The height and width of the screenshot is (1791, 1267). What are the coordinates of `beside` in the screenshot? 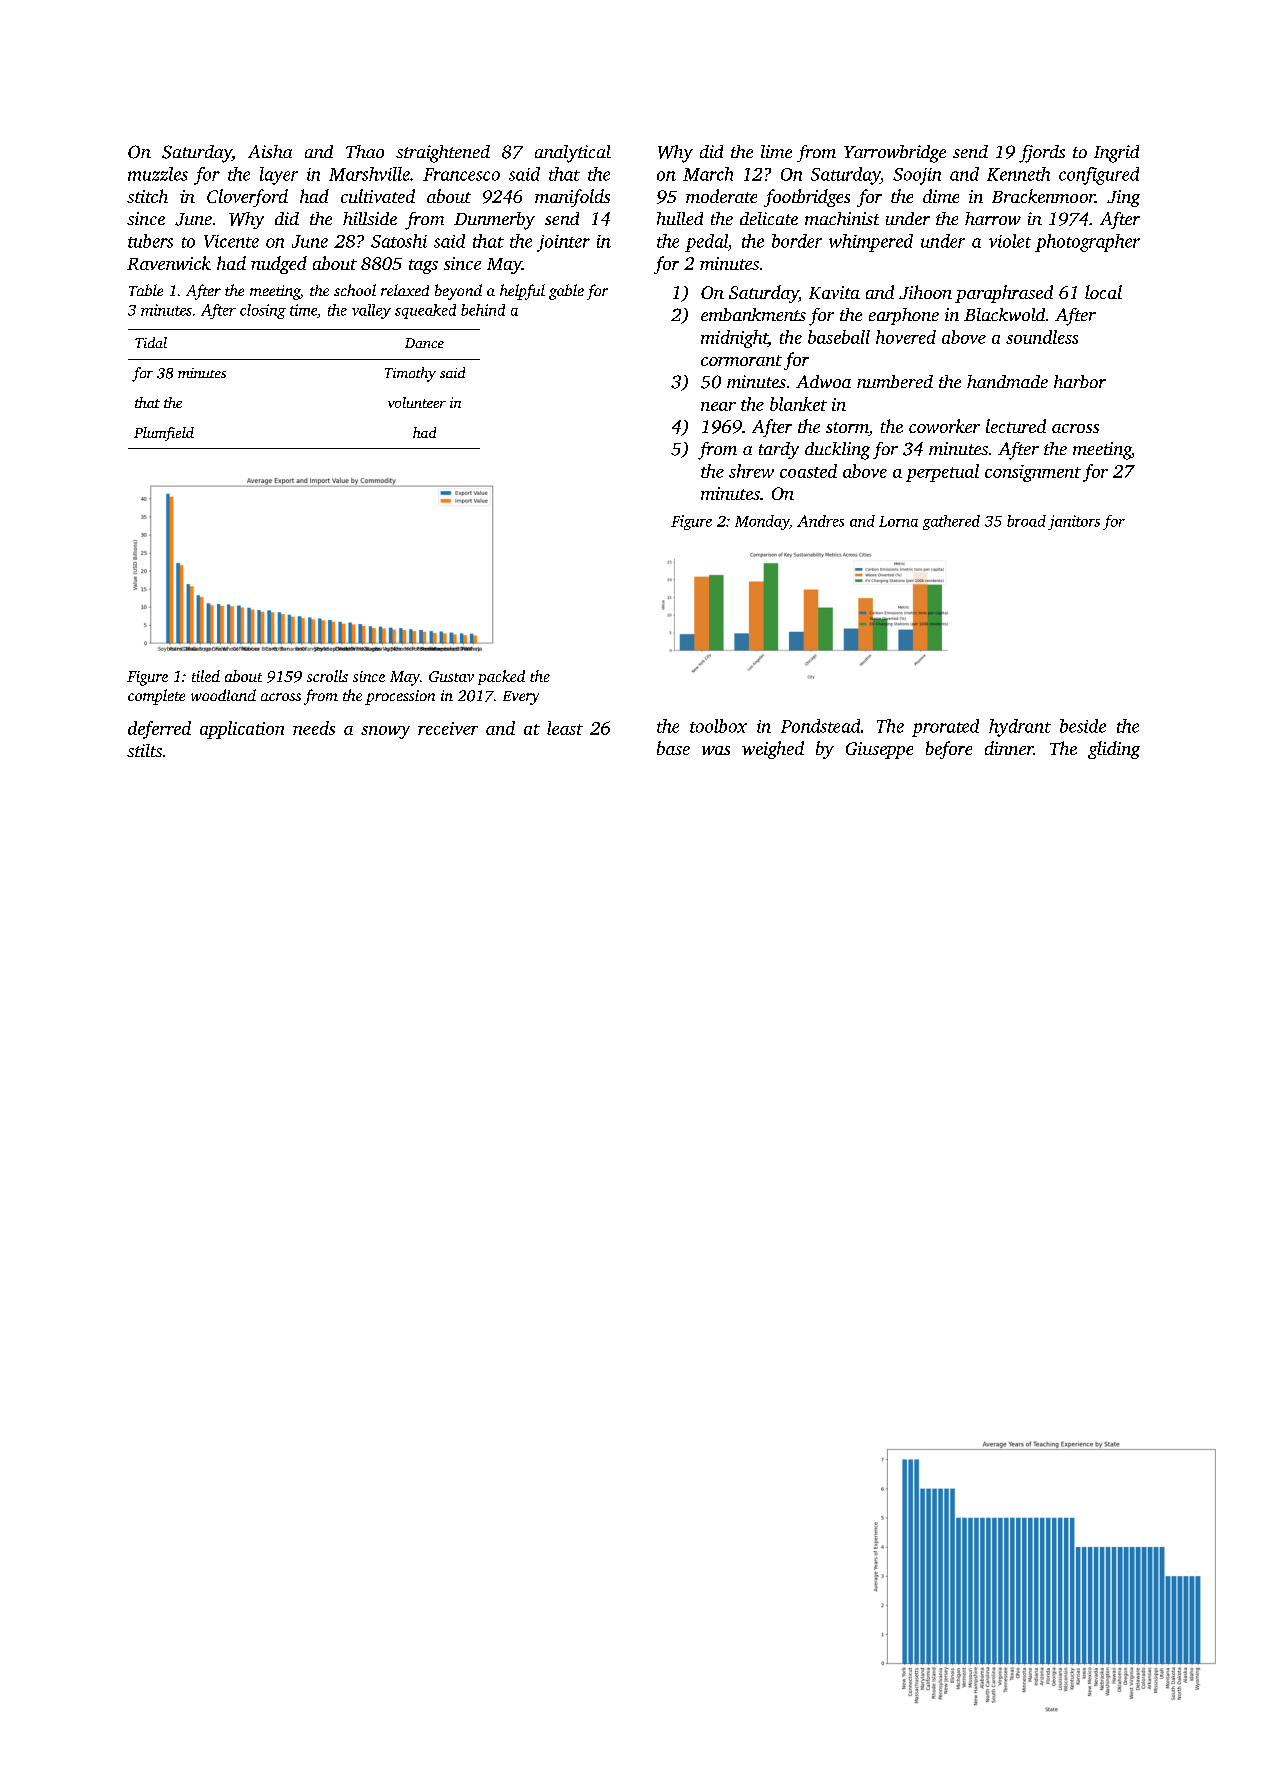 It's located at (1083, 726).
